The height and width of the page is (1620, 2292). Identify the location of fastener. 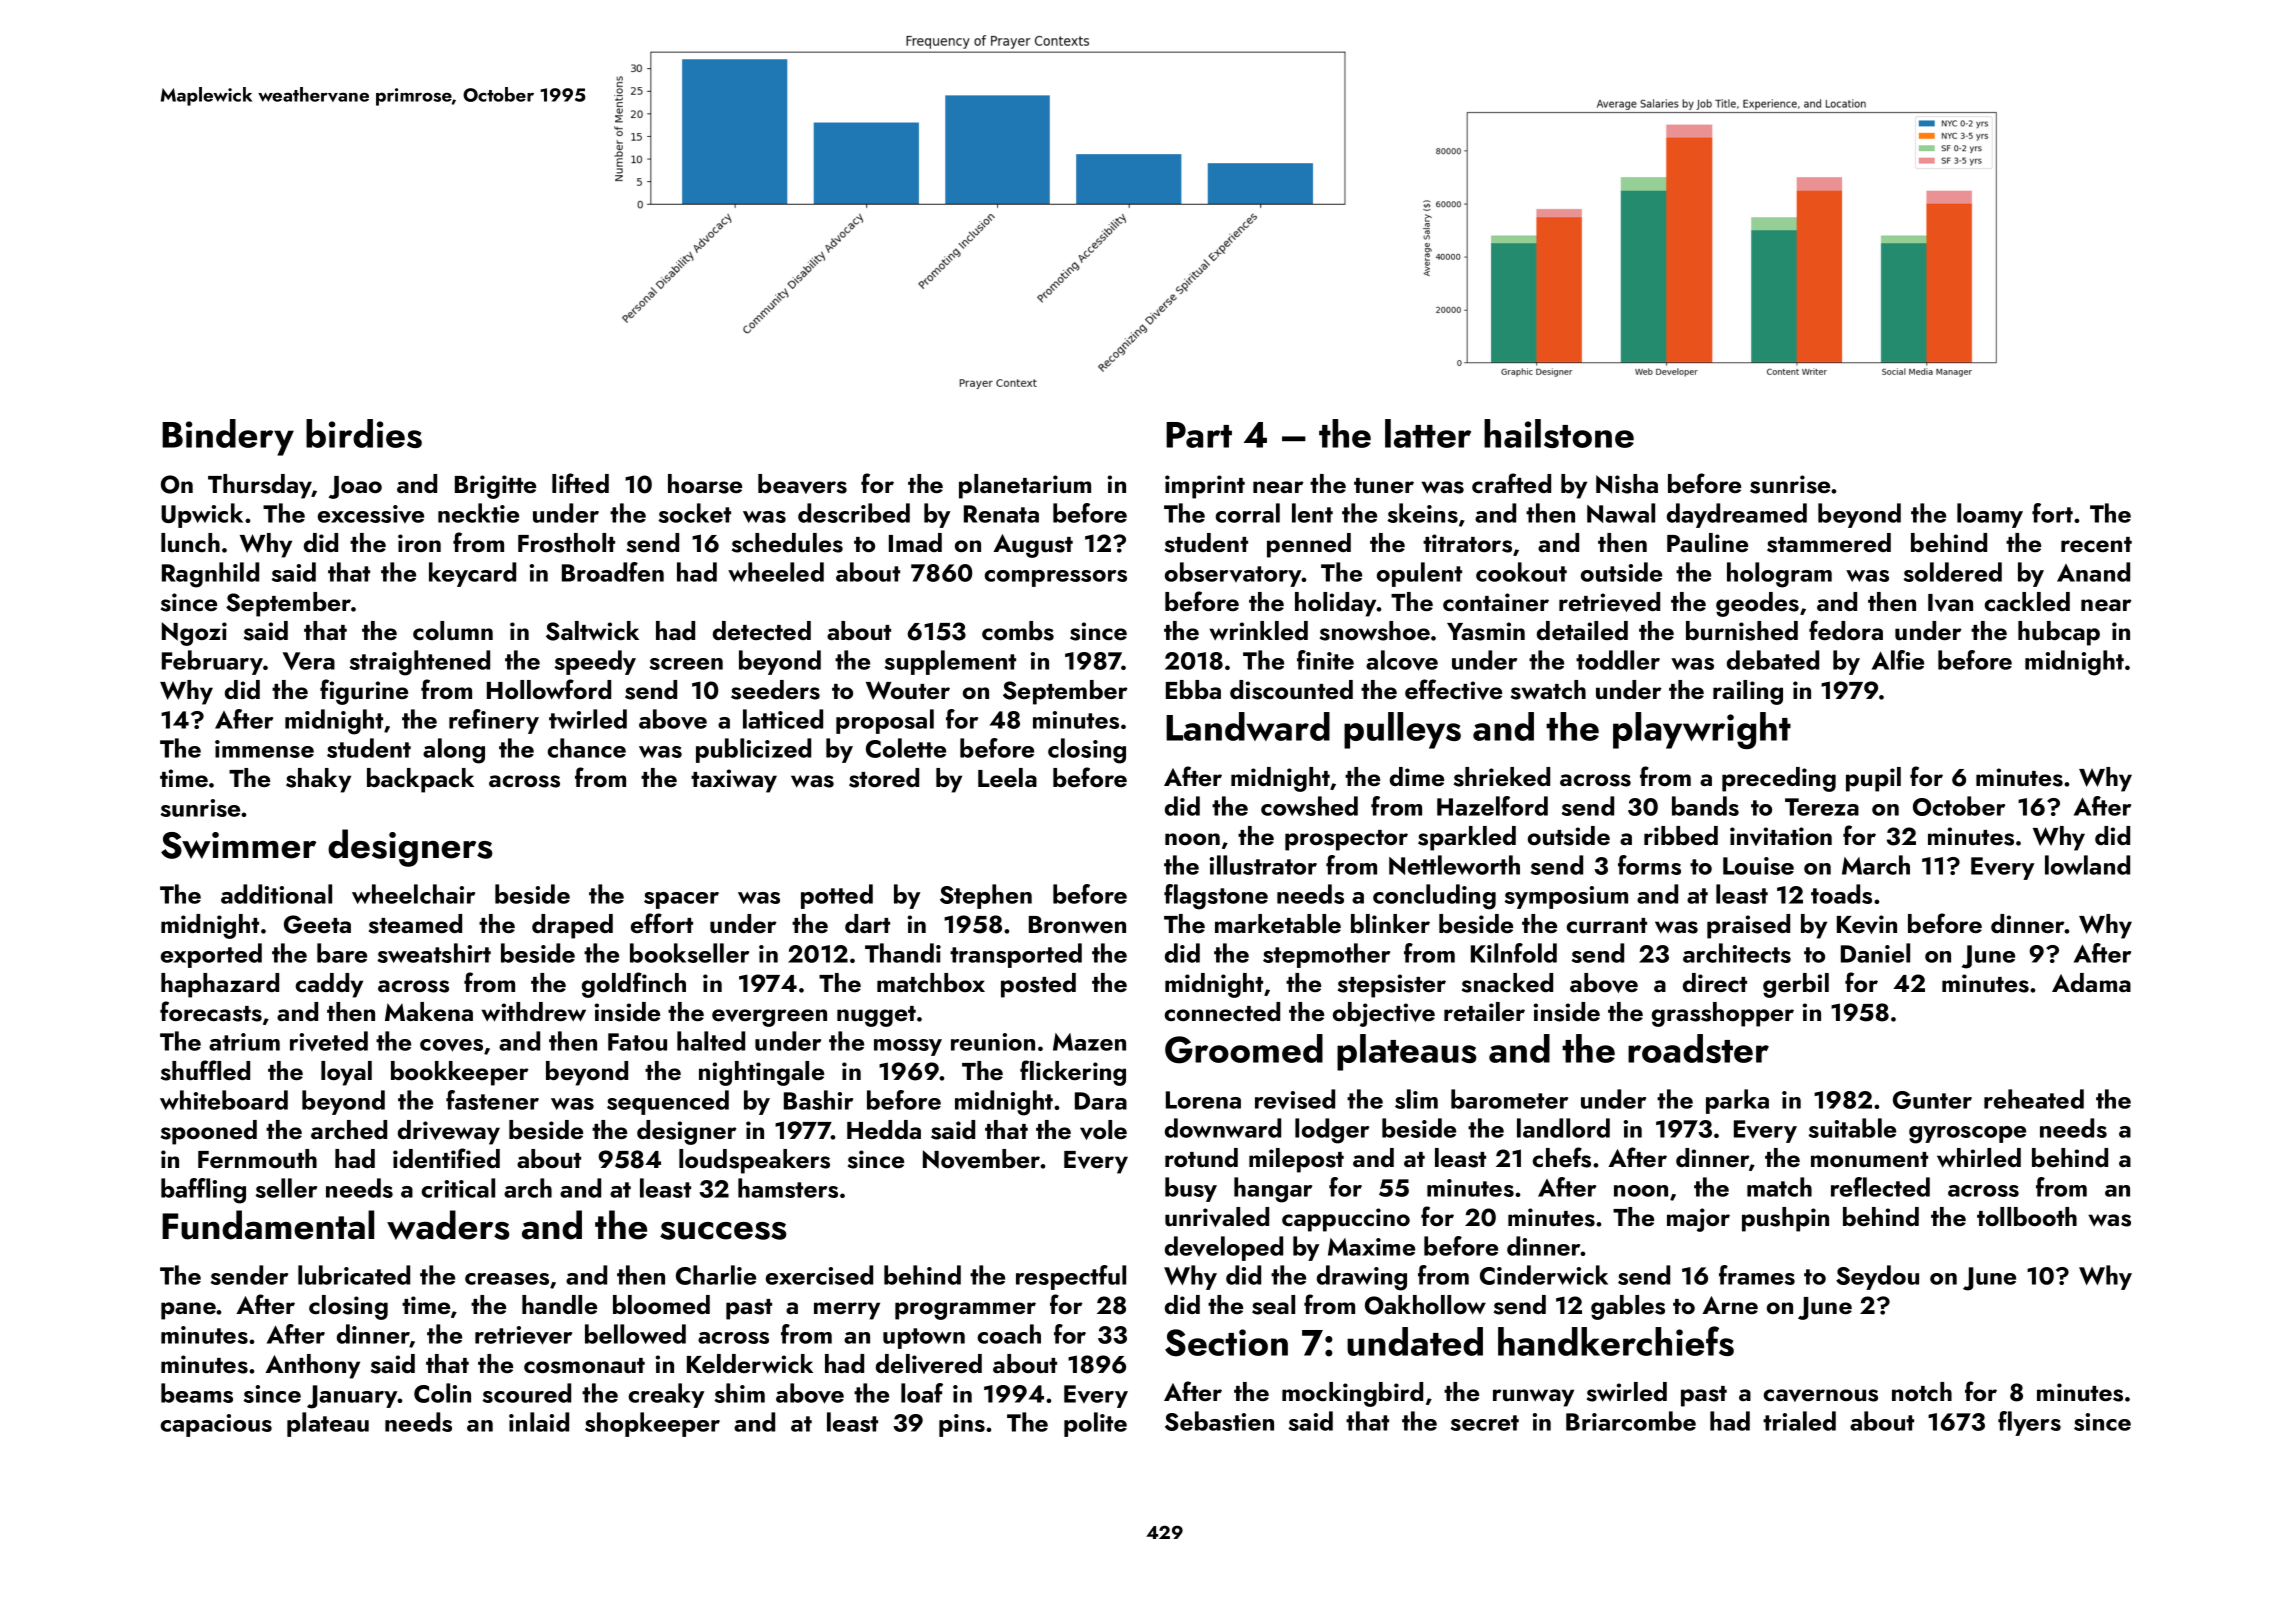
(492, 1100).
